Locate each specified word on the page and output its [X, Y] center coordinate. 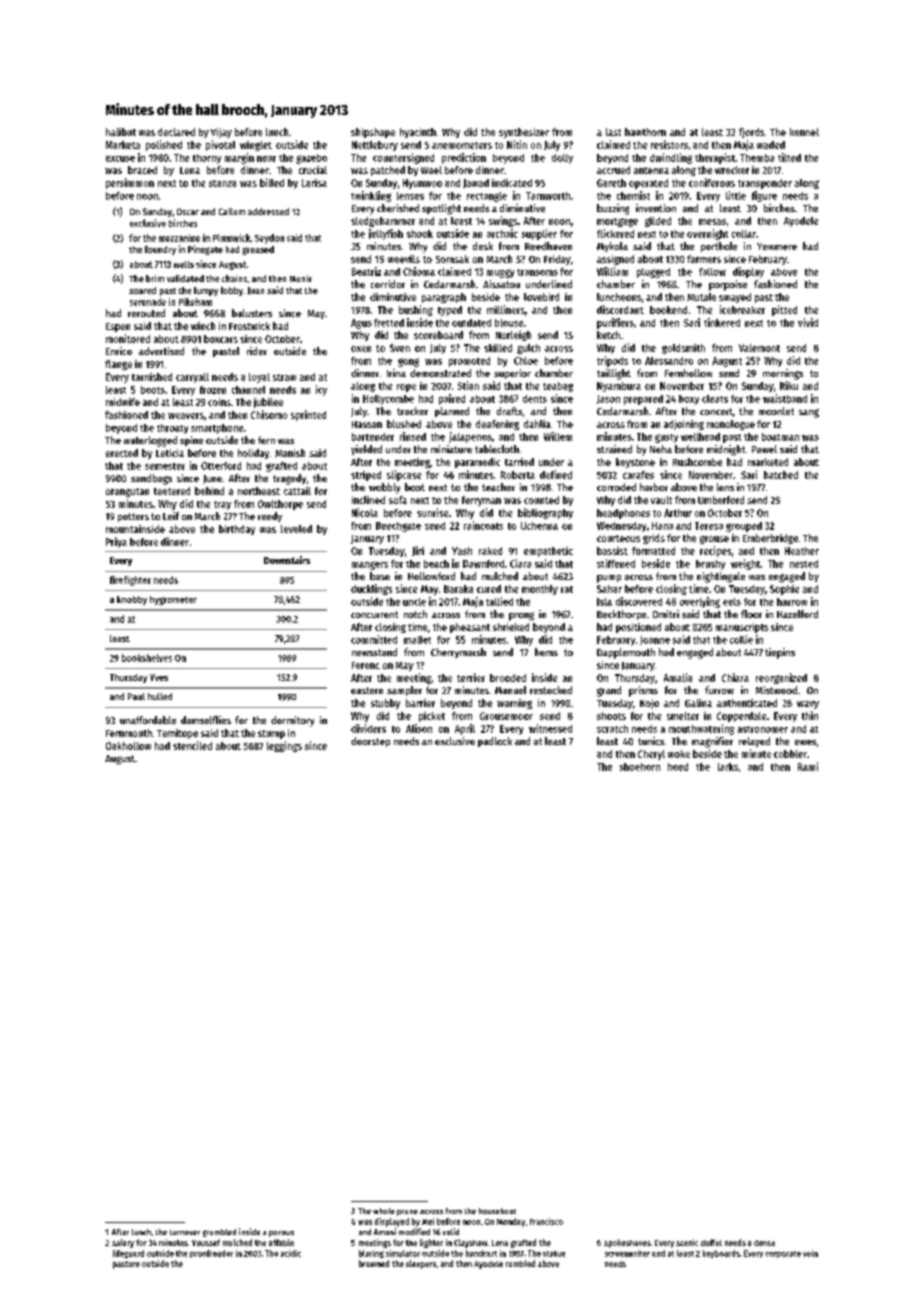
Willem [558, 436]
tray [222, 505]
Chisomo [269, 414]
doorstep [370, 742]
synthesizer [524, 133]
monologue [731, 425]
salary [123, 1243]
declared [176, 132]
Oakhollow [128, 746]
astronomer [763, 729]
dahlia [537, 424]
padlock [495, 742]
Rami [808, 766]
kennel [804, 132]
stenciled [192, 745]
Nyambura [619, 387]
